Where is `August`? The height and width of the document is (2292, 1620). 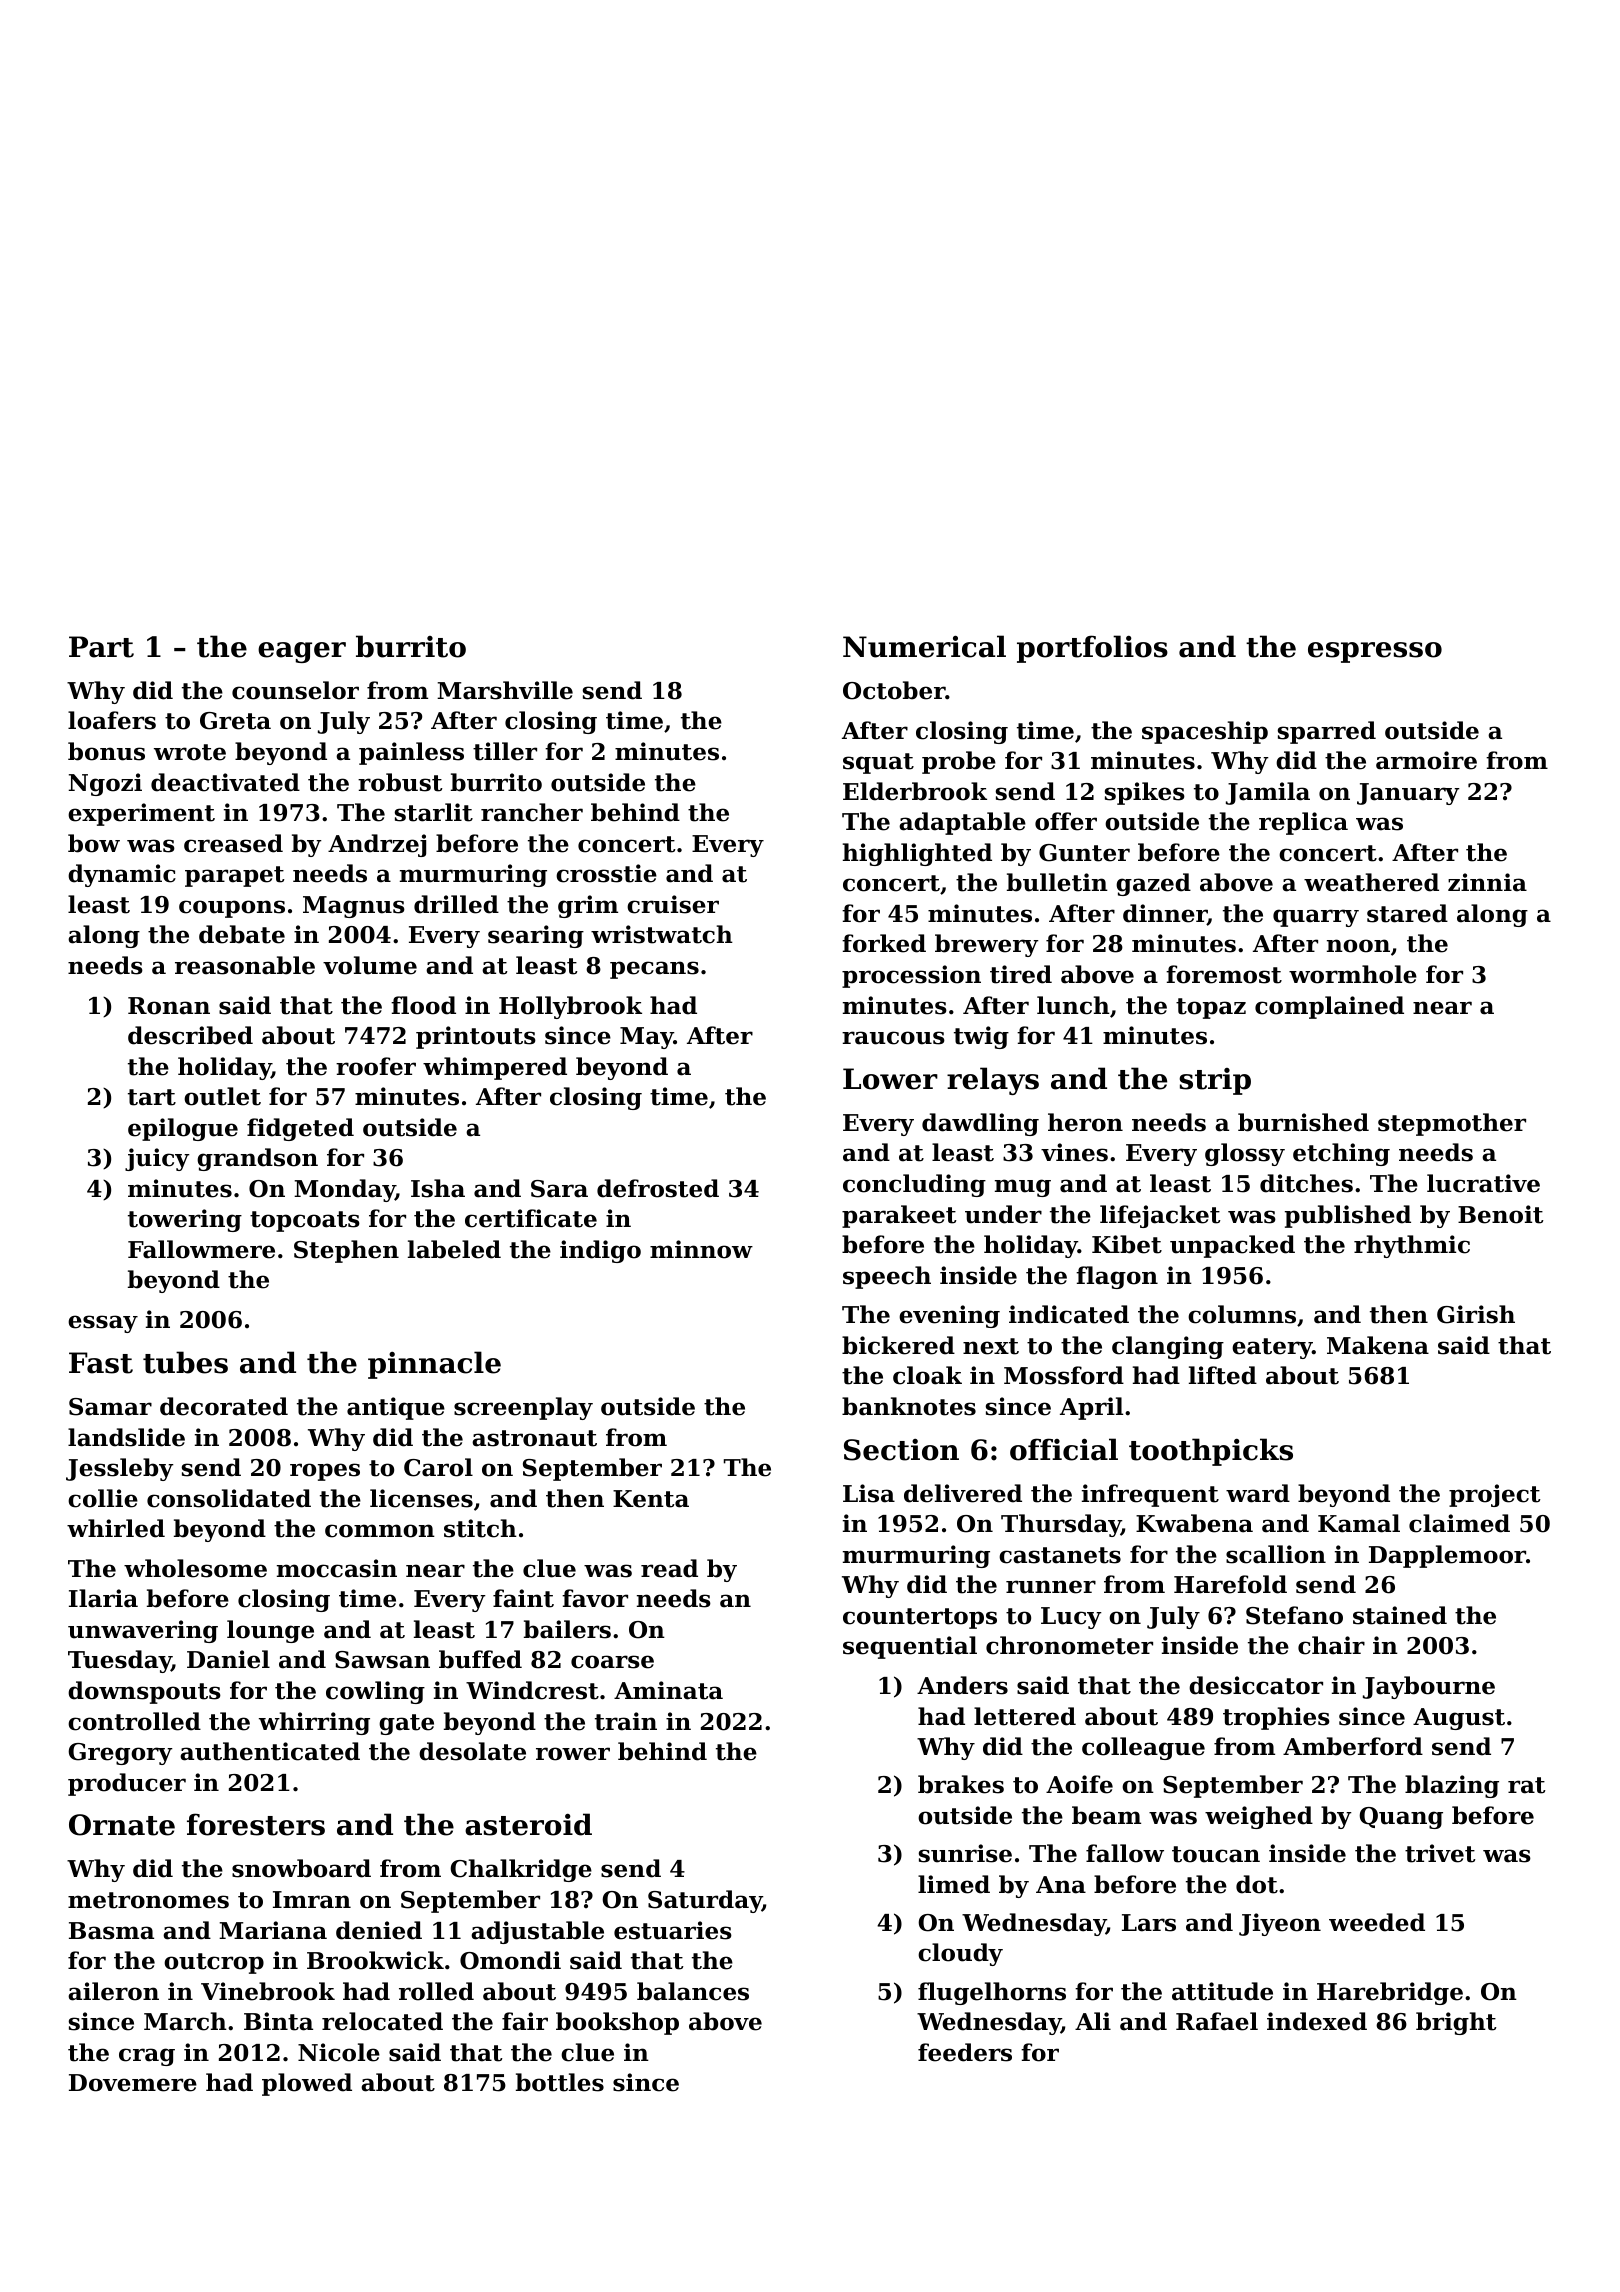
August is located at coordinates (1459, 1719).
